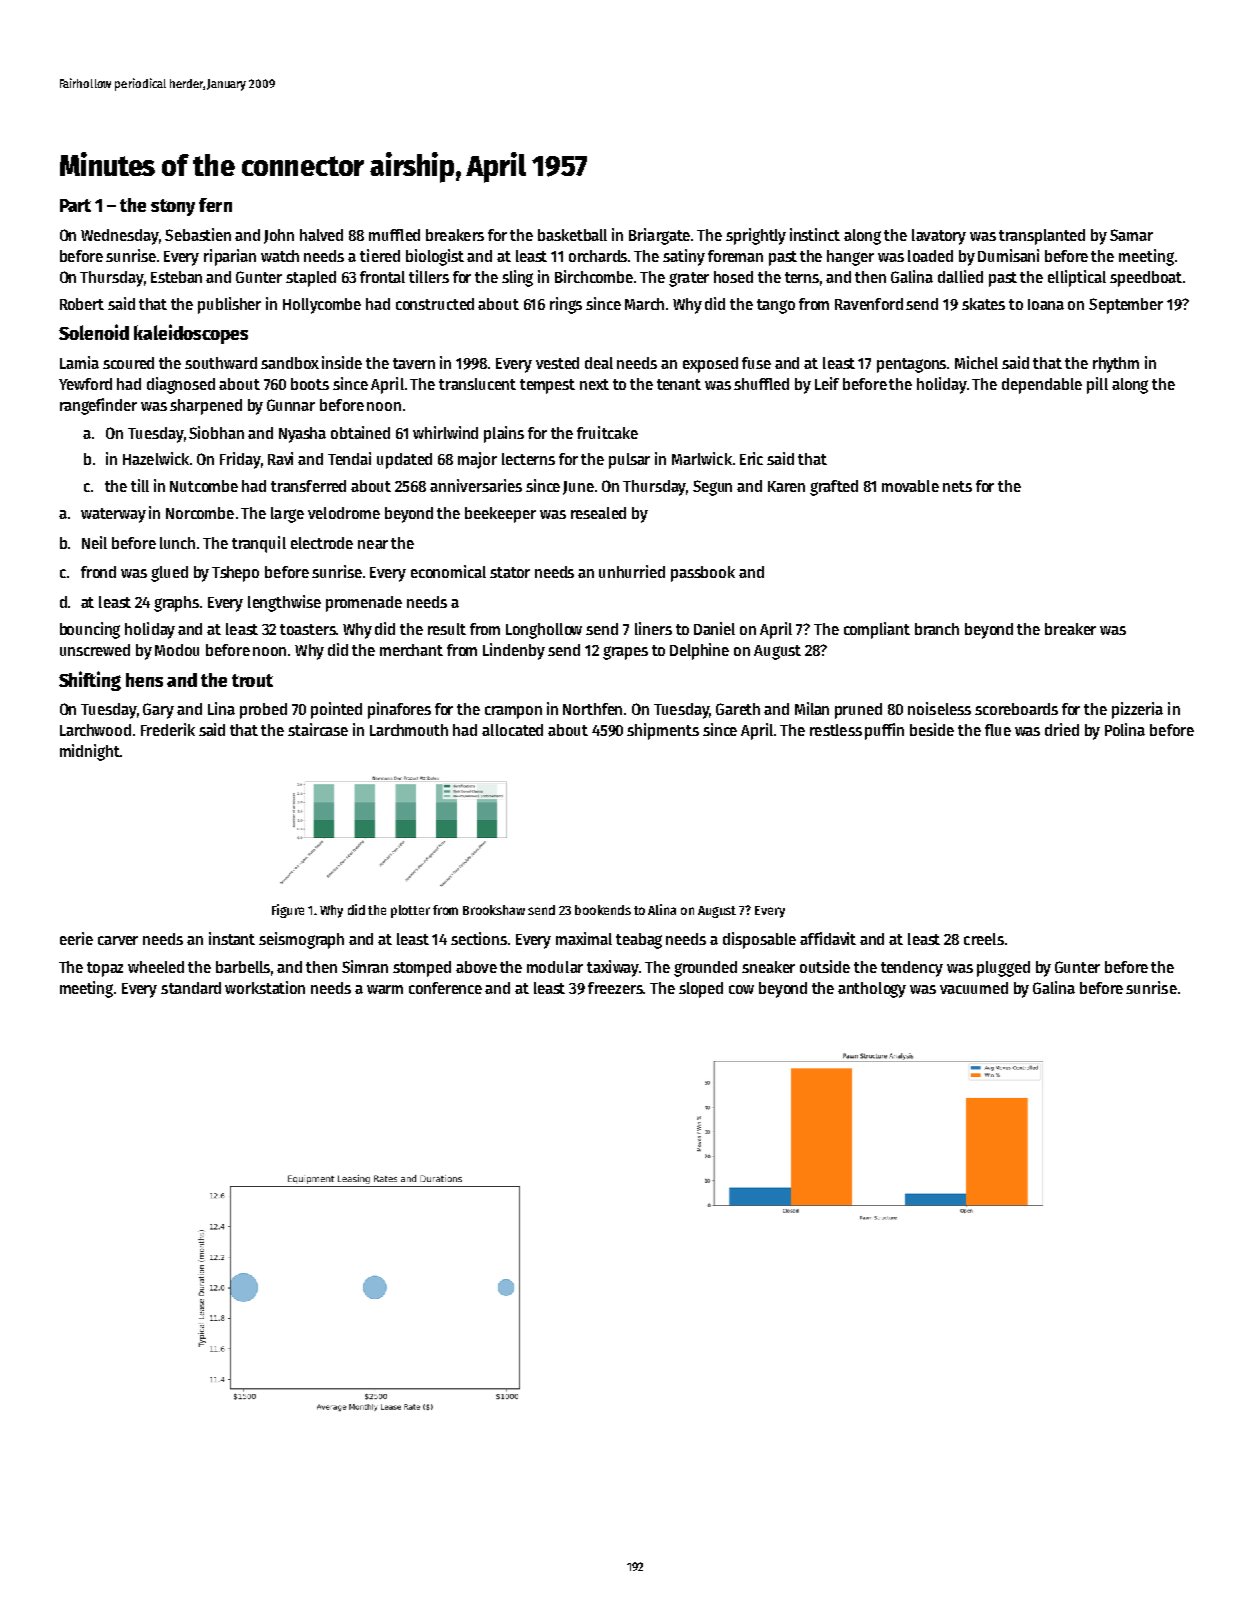 Image resolution: width=1253 pixels, height=1621 pixels. What do you see at coordinates (1131, 235) in the page?
I see `Samar` at bounding box center [1131, 235].
